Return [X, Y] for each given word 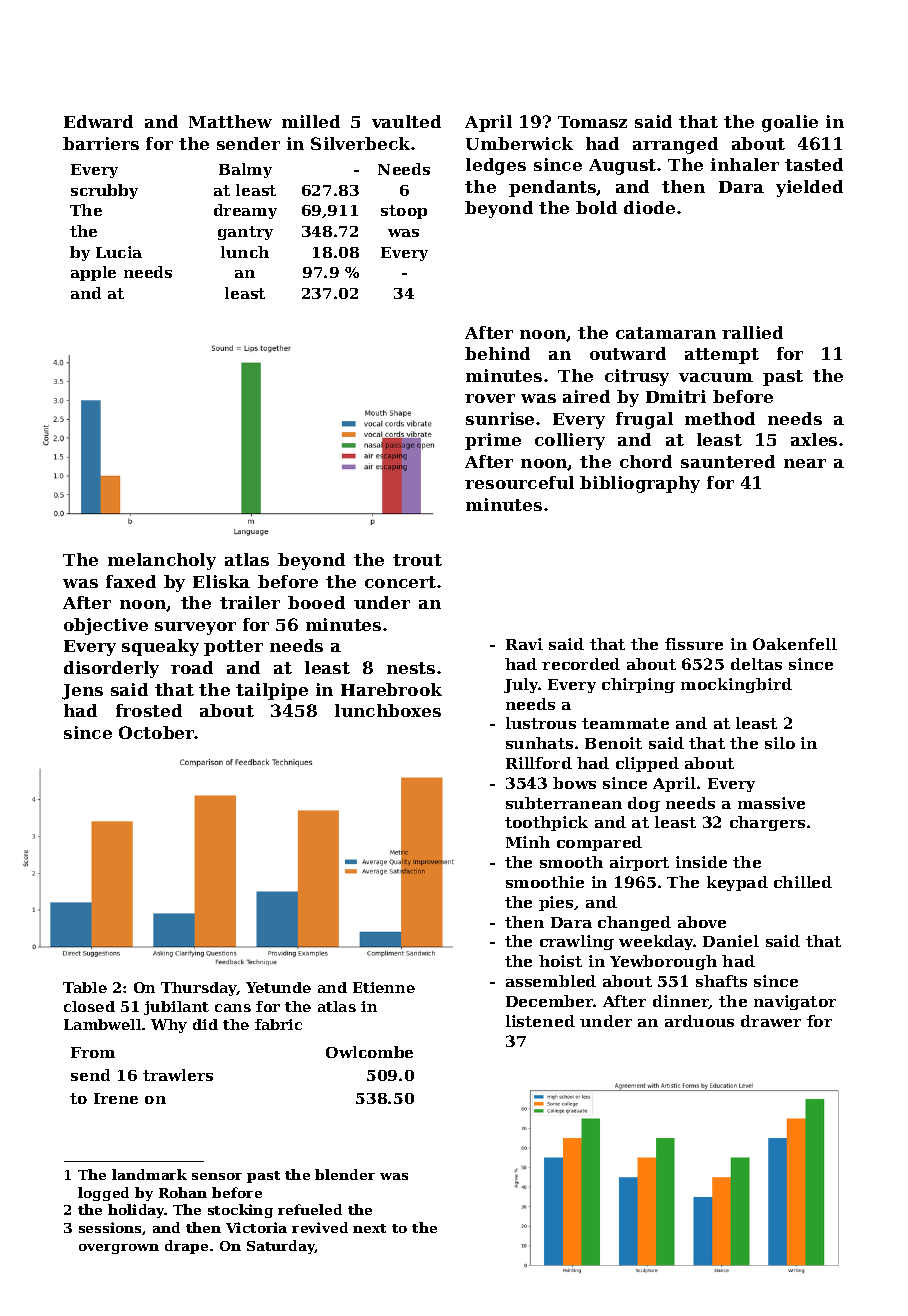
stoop [404, 212]
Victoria [256, 1227]
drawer [771, 1021]
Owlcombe [369, 1052]
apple [93, 273]
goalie [790, 123]
